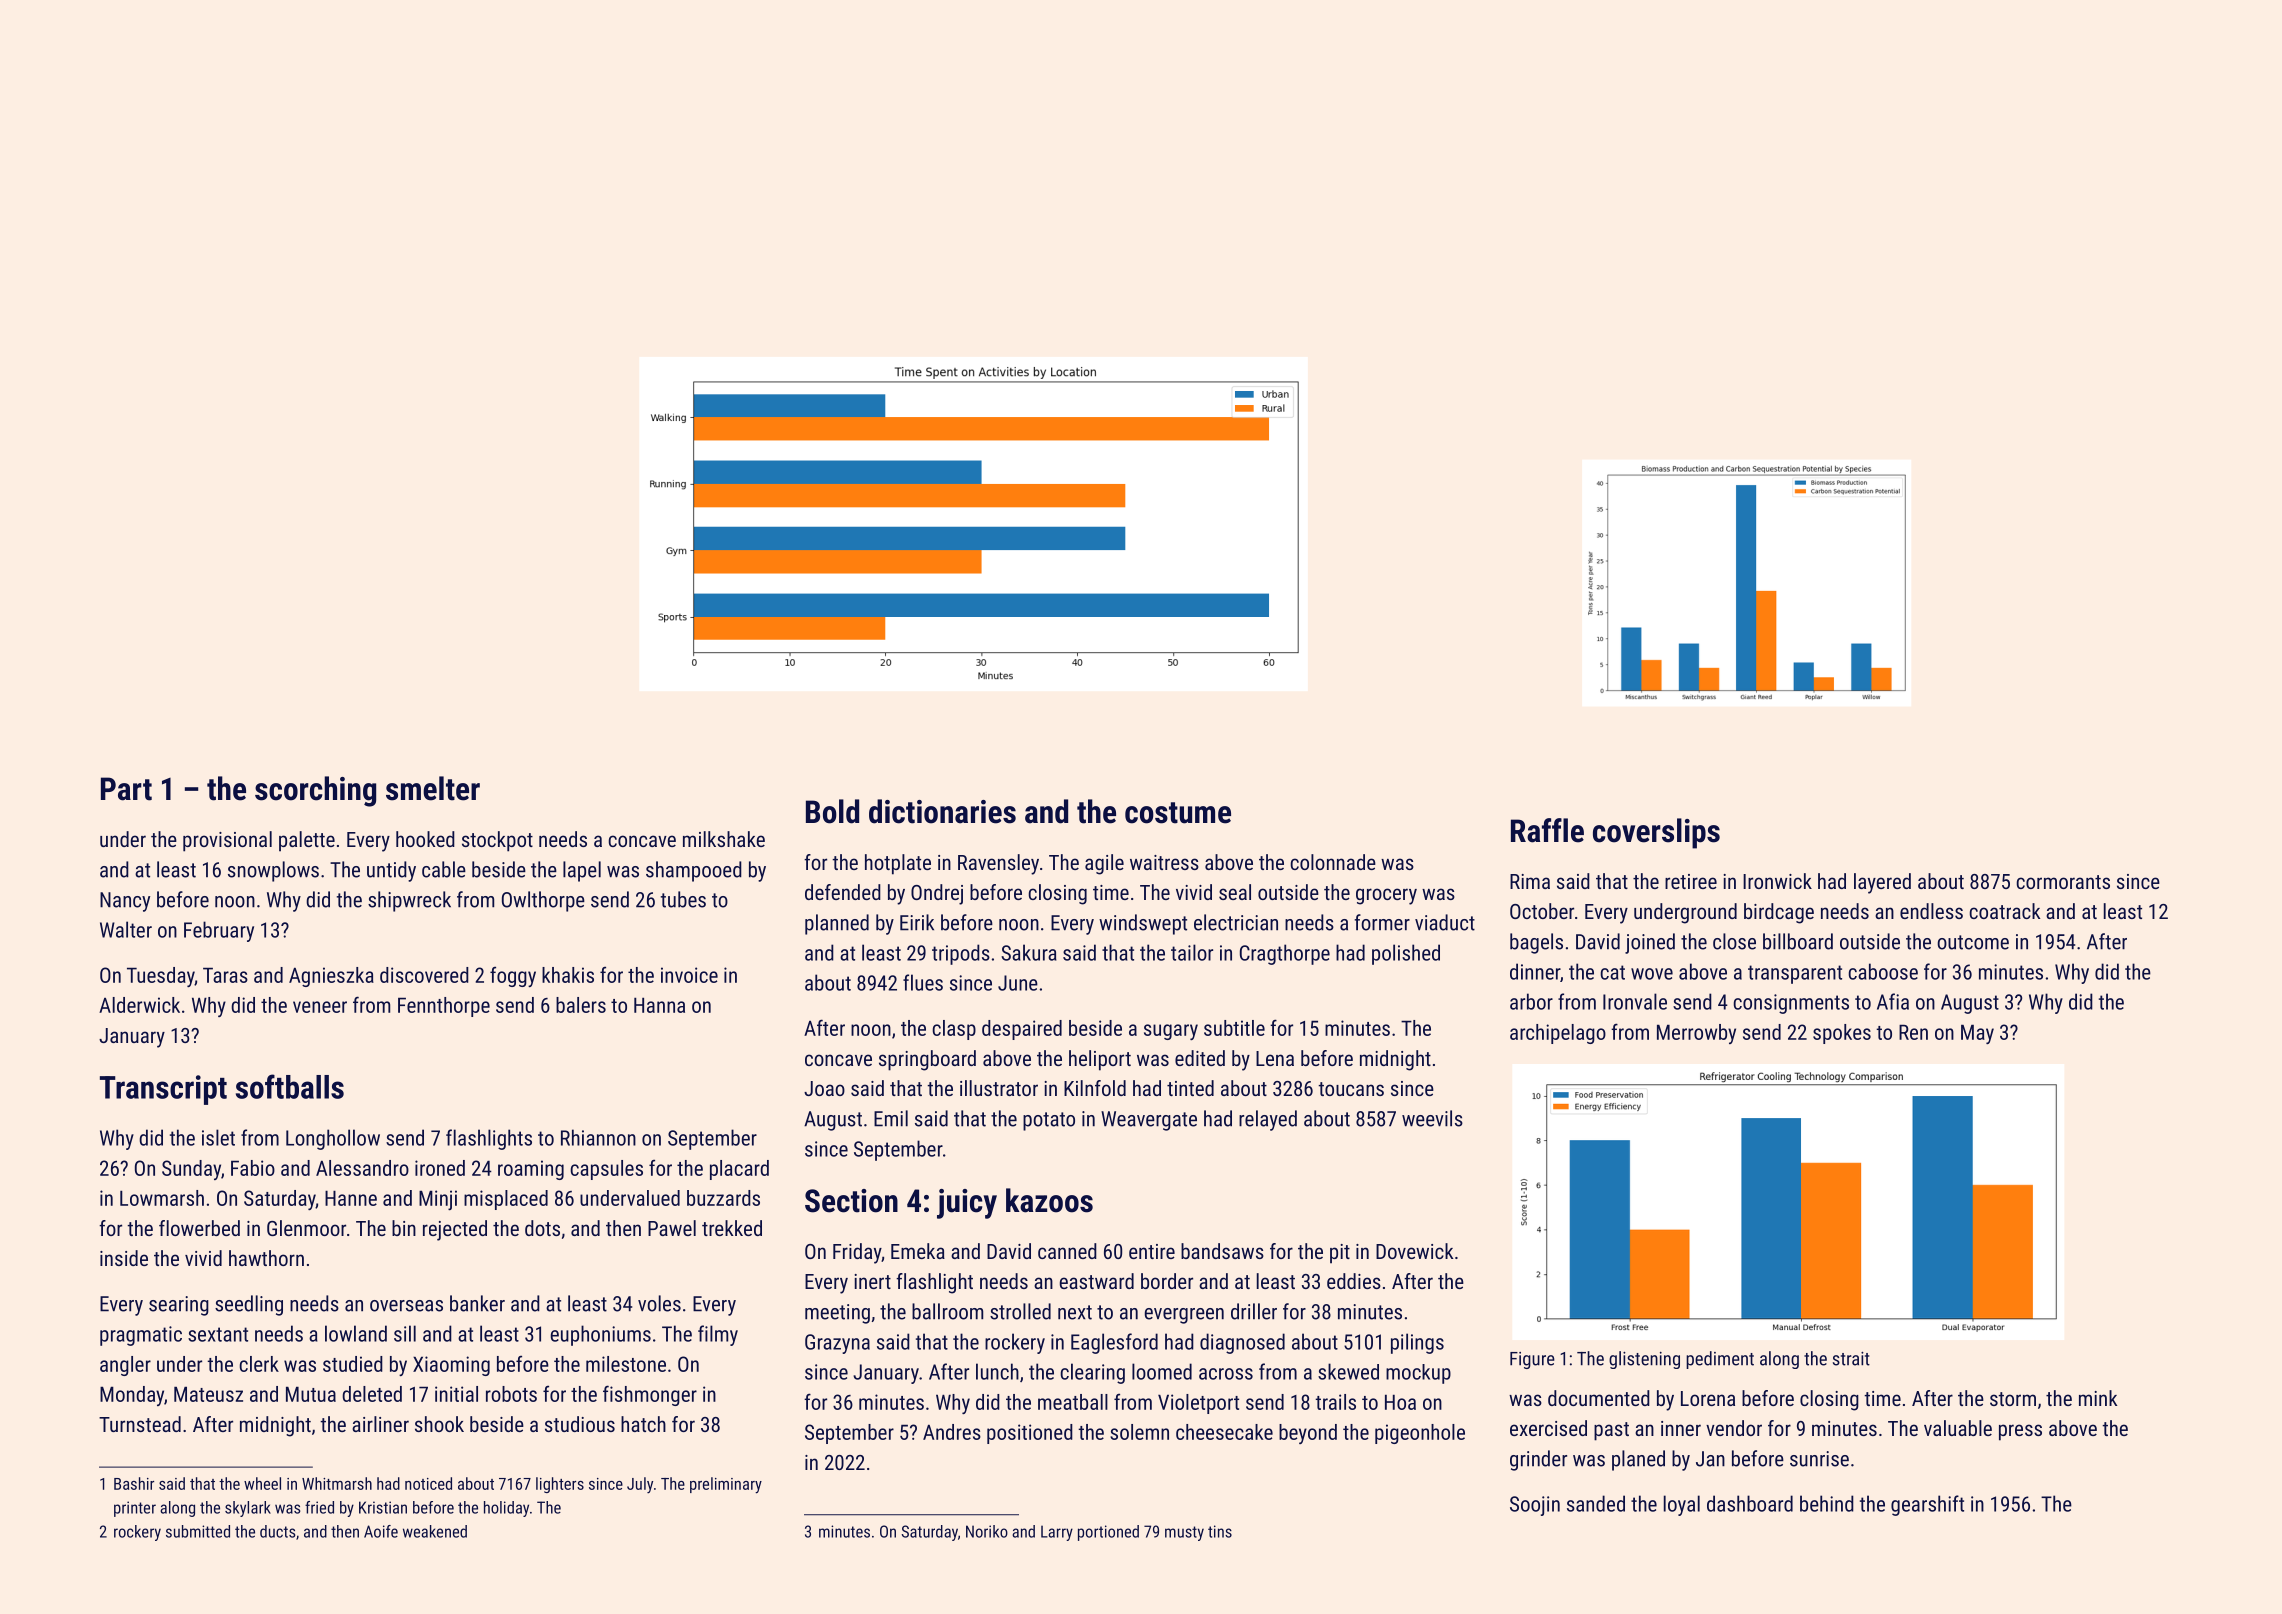 Image resolution: width=2282 pixels, height=1614 pixels. Describe the element at coordinates (1073, 1402) in the screenshot. I see `meatball` at that location.
